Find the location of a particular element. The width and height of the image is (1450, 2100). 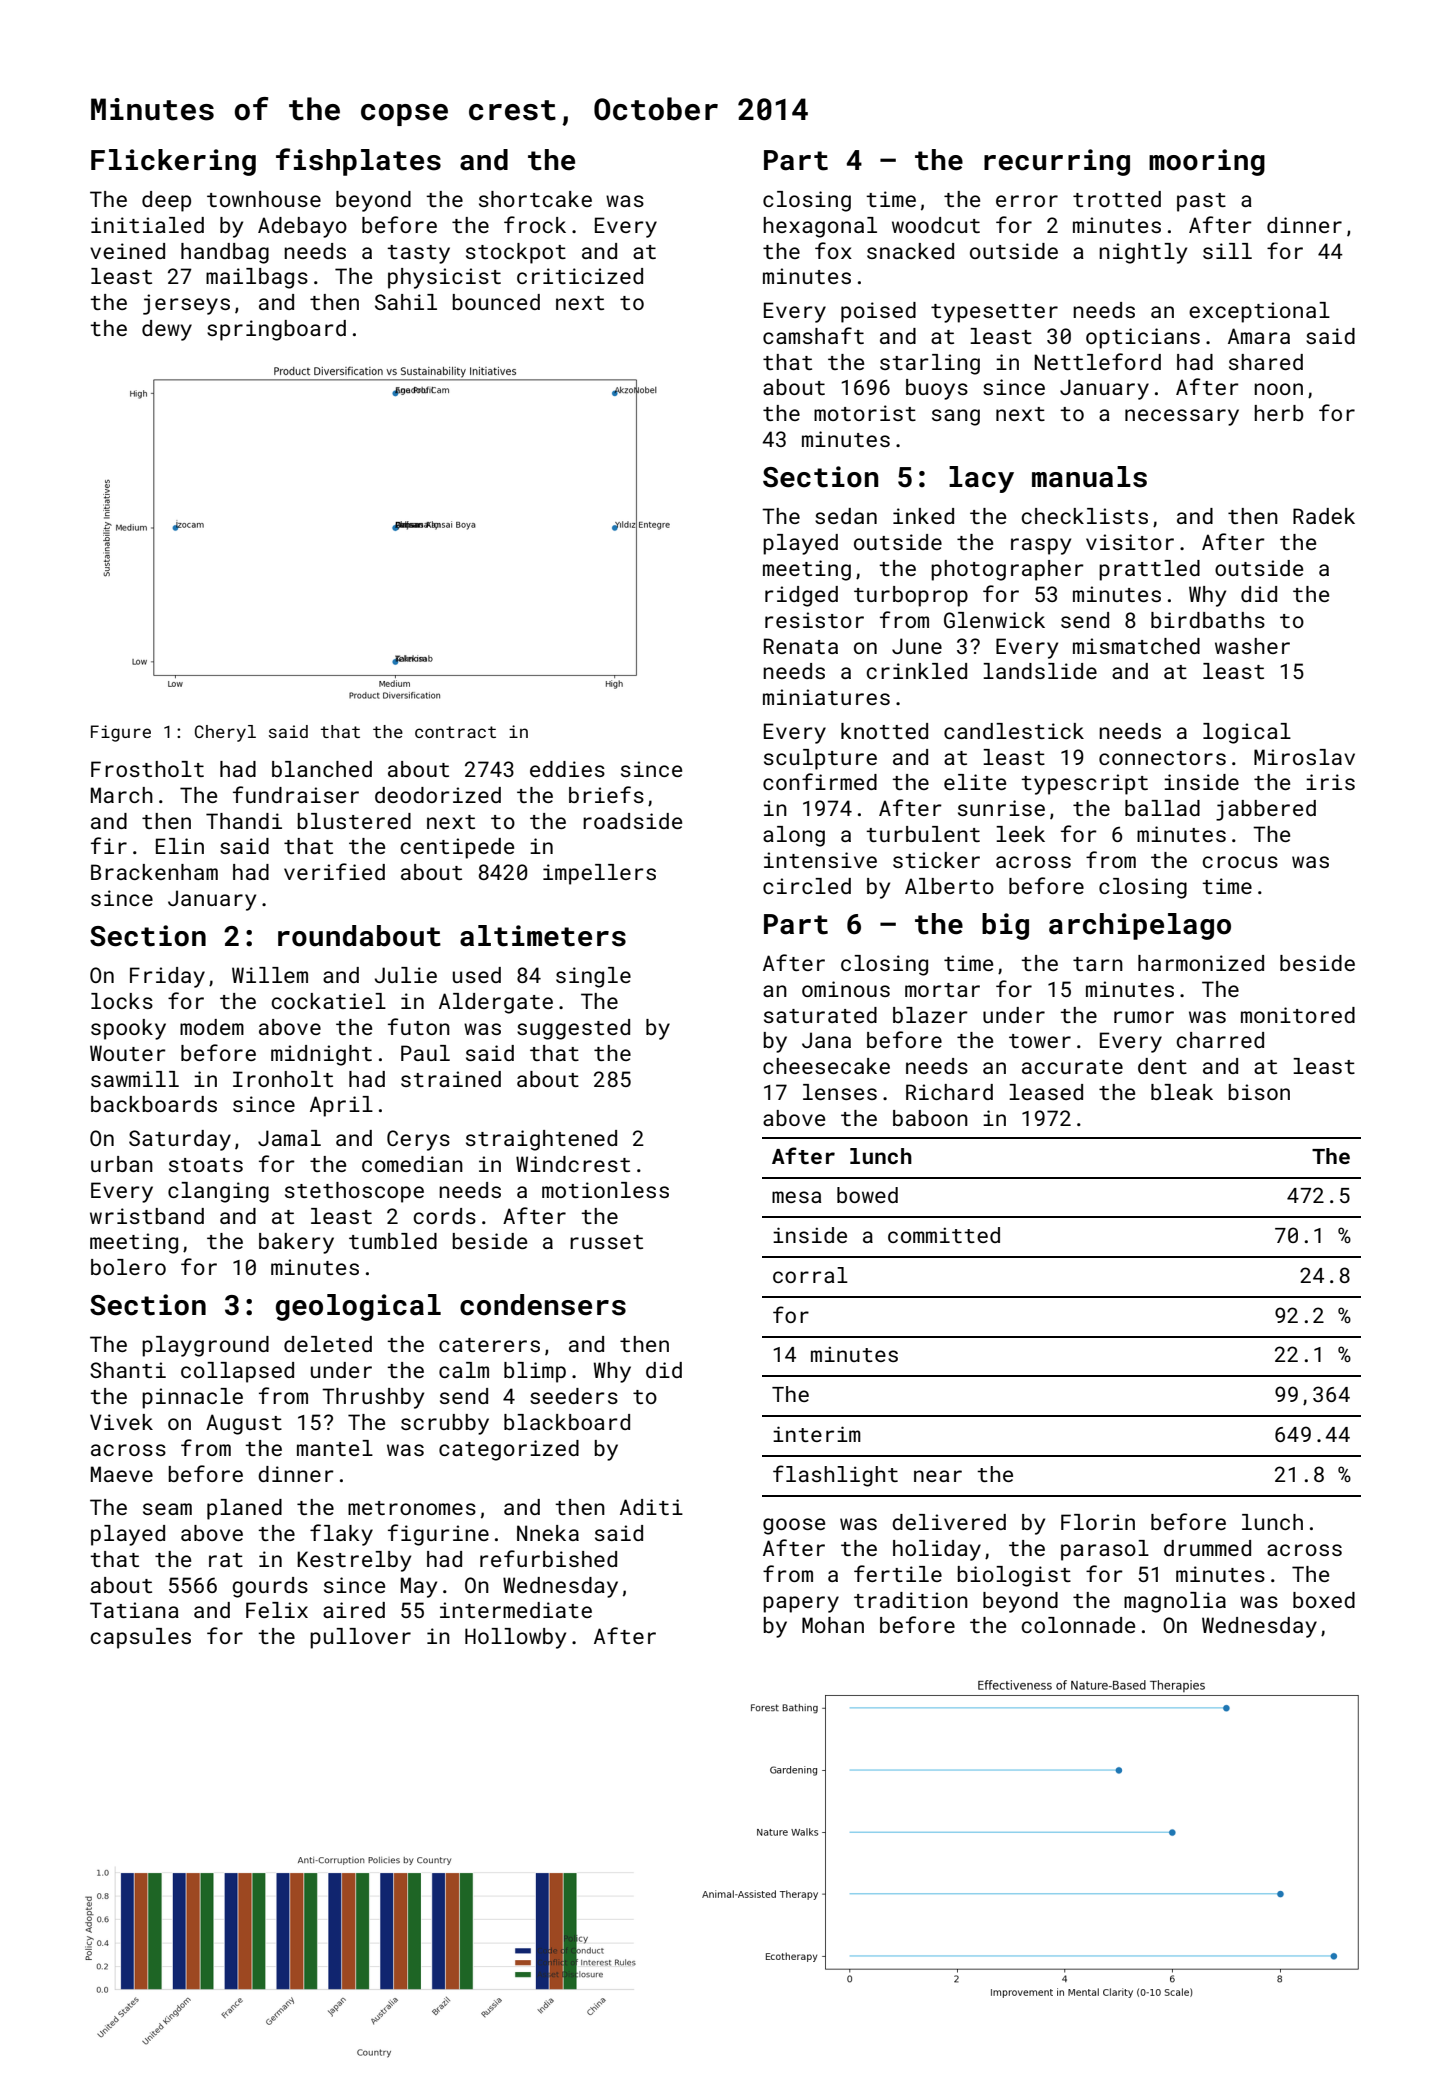

verified is located at coordinates (334, 871).
